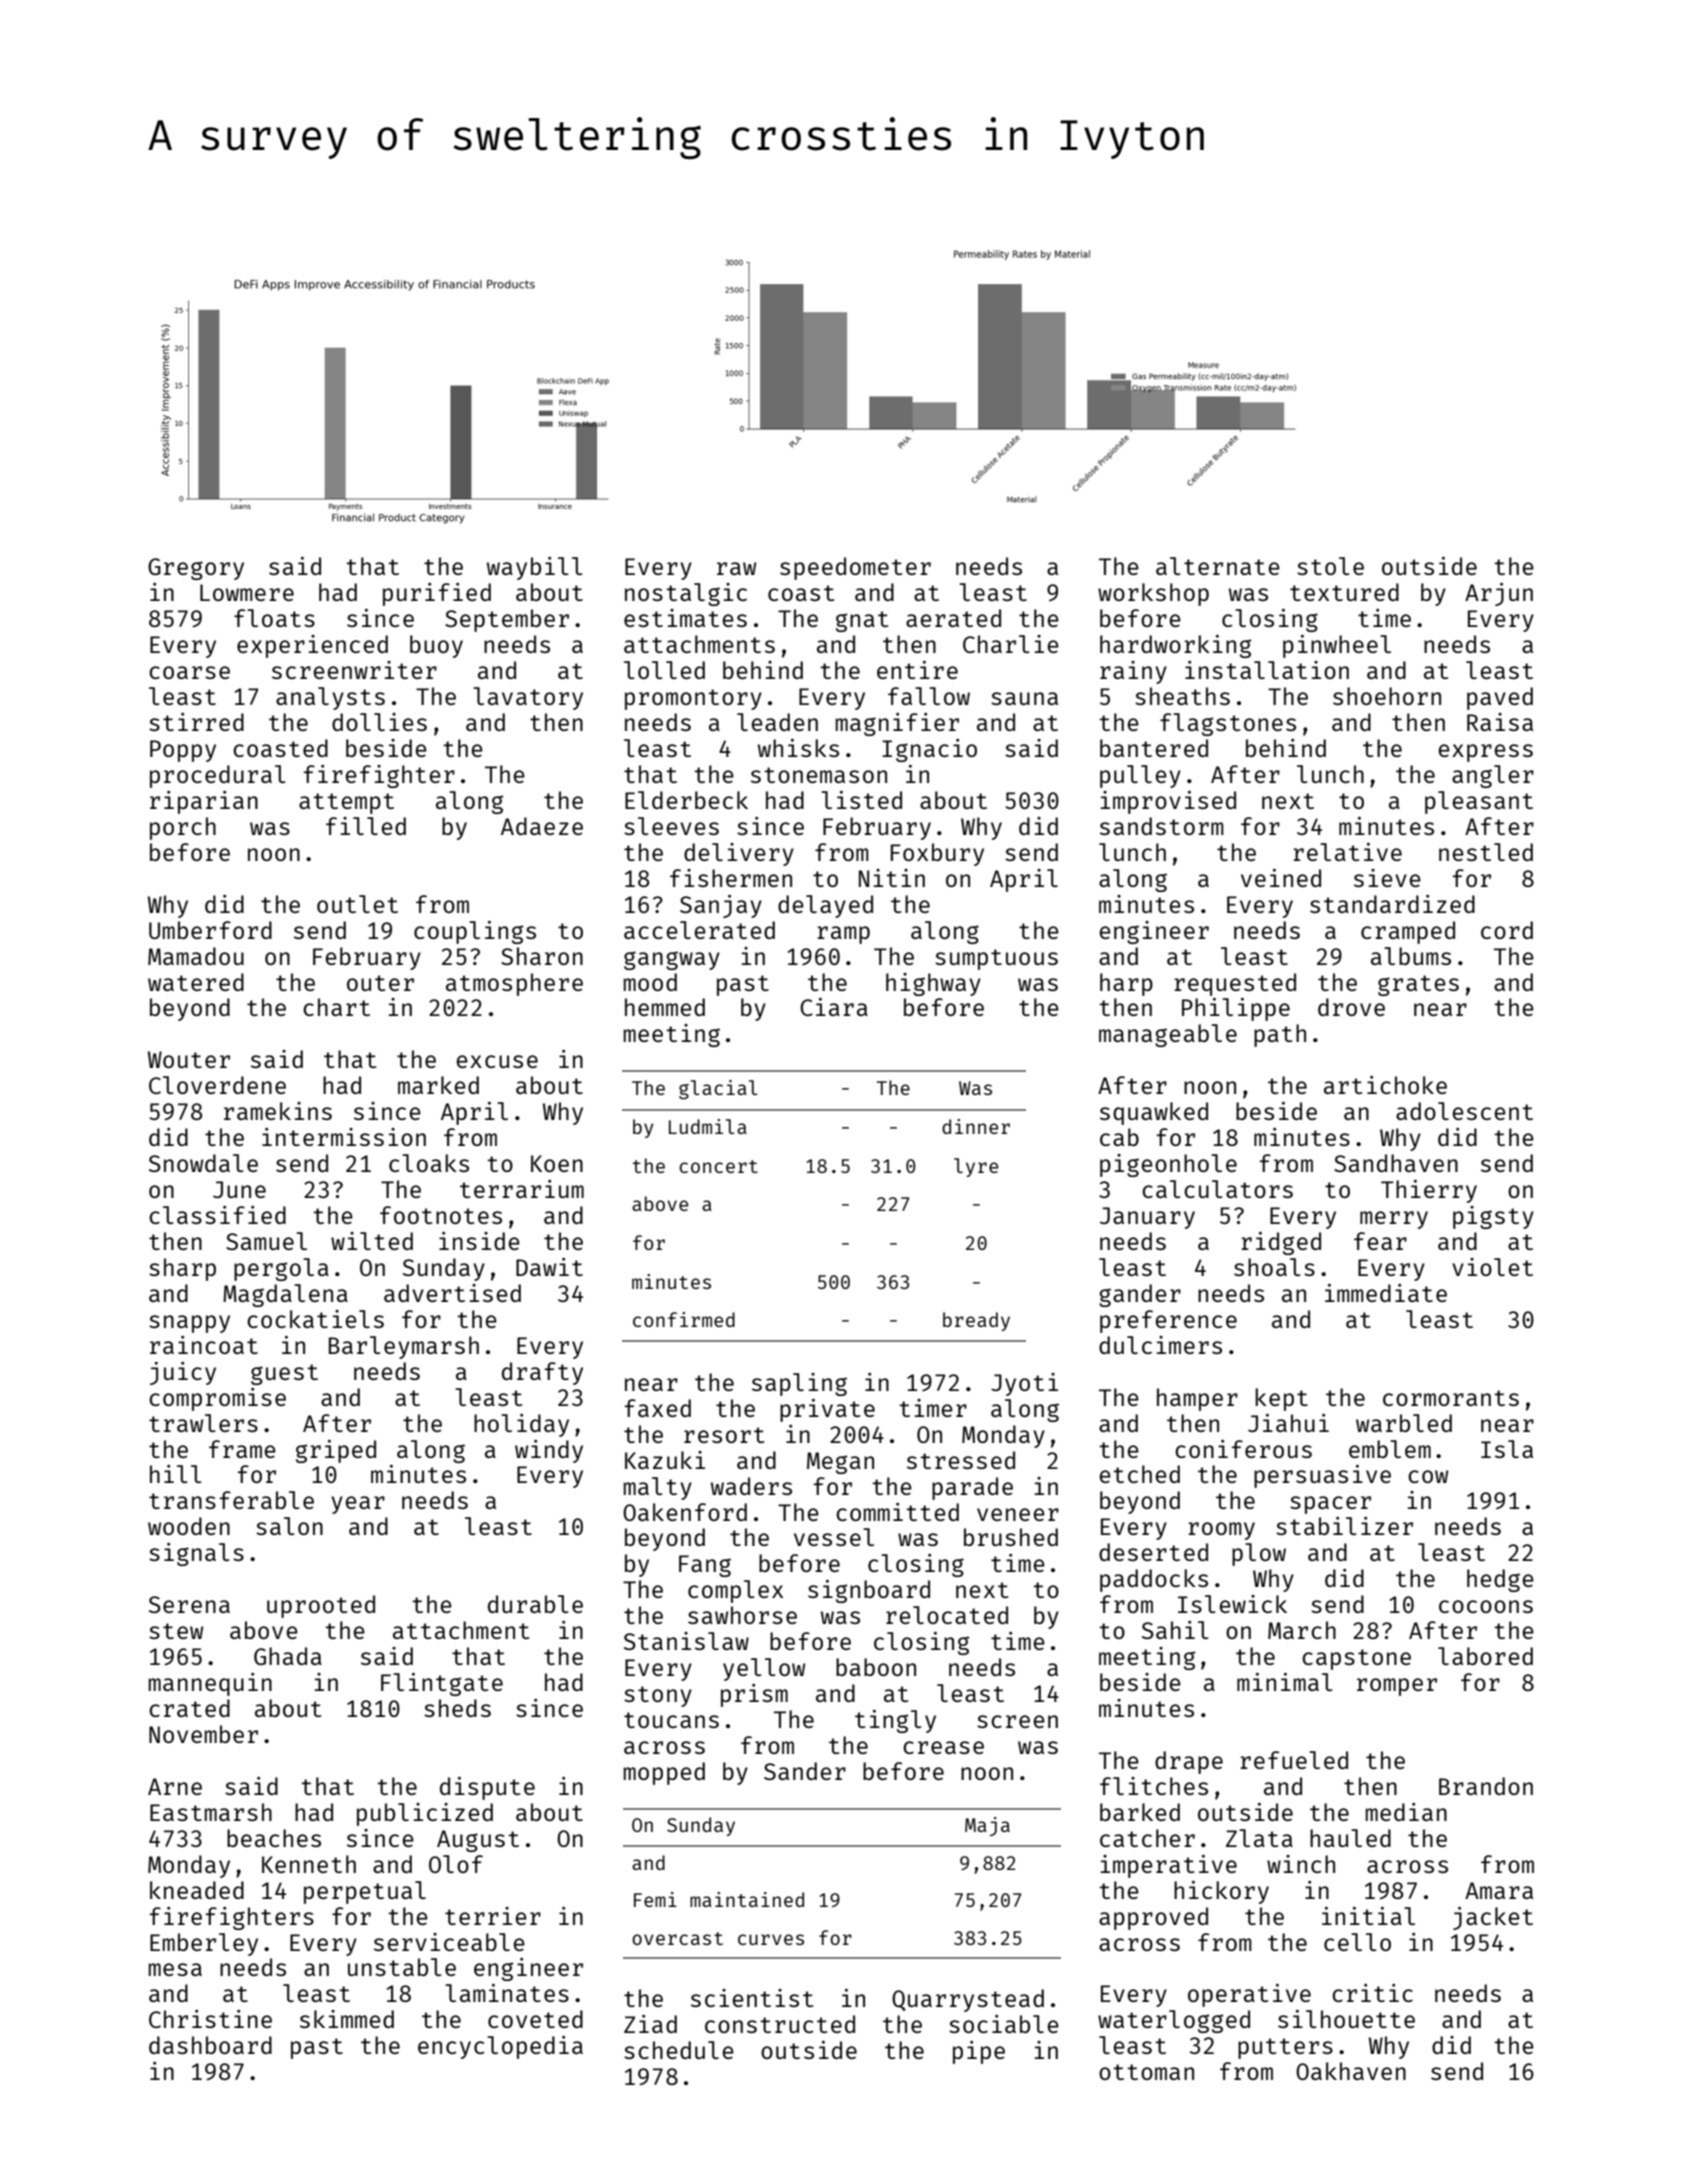 The width and height of the screenshot is (1683, 2178). What do you see at coordinates (1351, 2071) in the screenshot?
I see `Oakhaven` at bounding box center [1351, 2071].
